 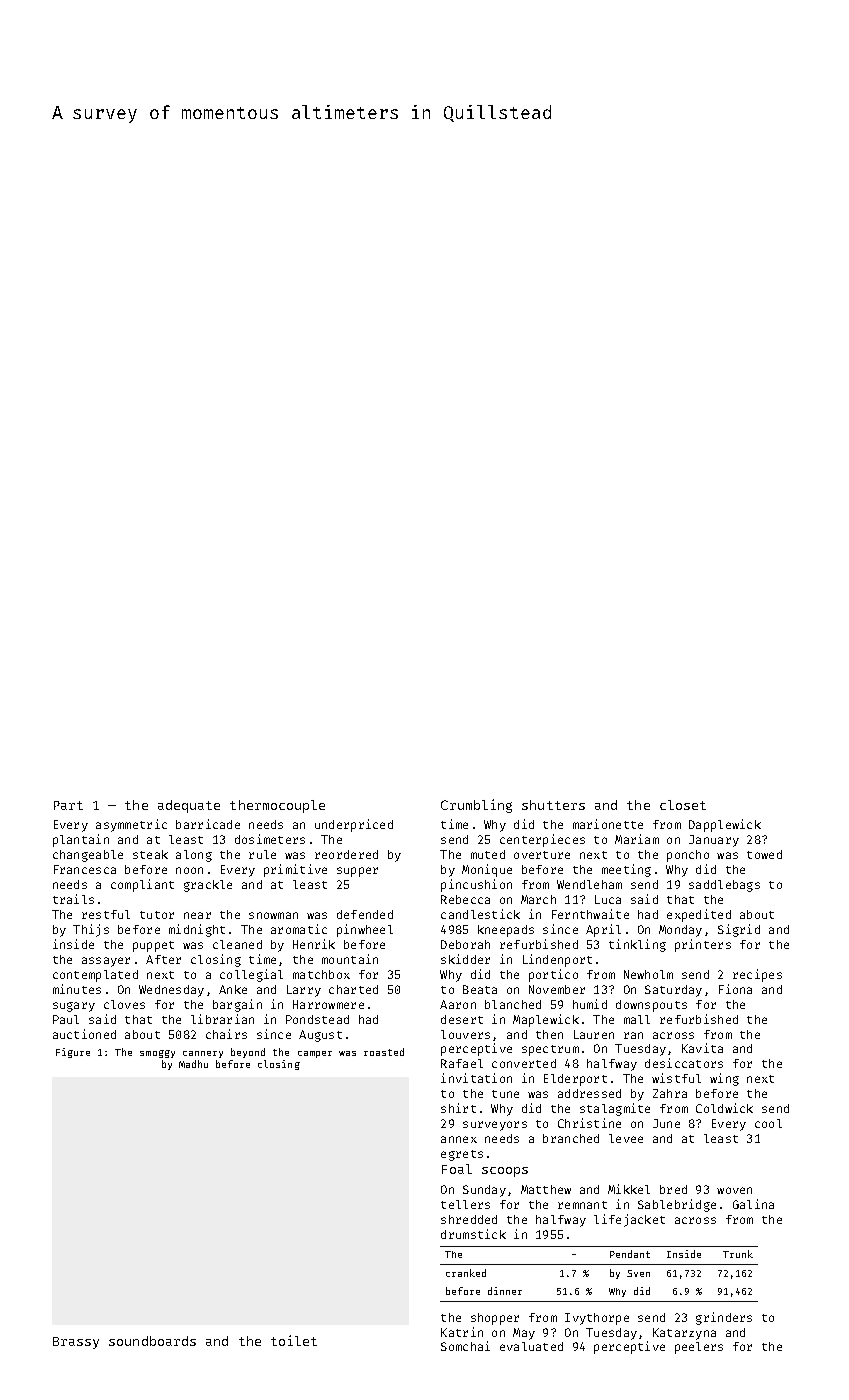 What do you see at coordinates (465, 959) in the document?
I see `skidder` at bounding box center [465, 959].
